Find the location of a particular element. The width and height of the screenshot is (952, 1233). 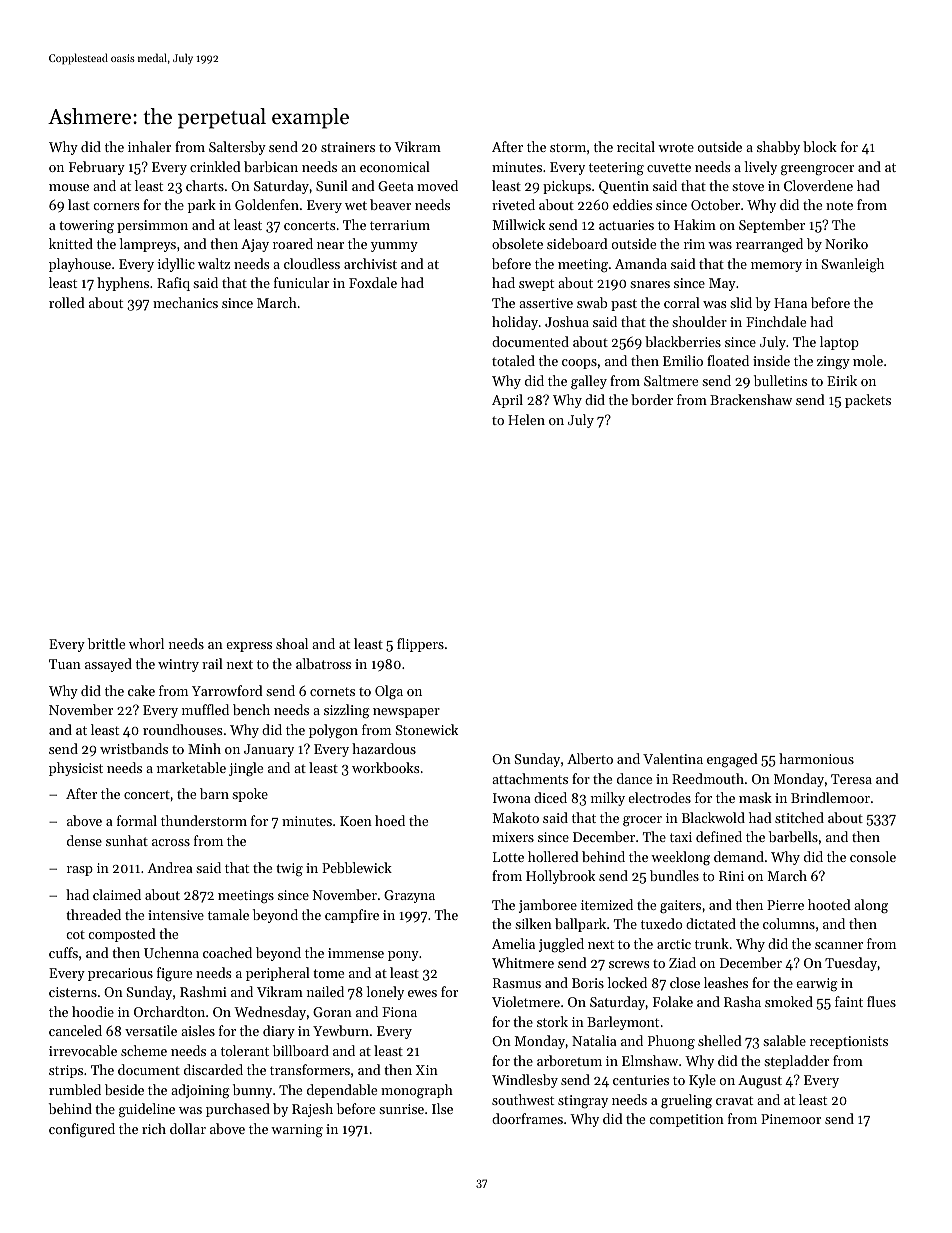

competition is located at coordinates (686, 1120).
